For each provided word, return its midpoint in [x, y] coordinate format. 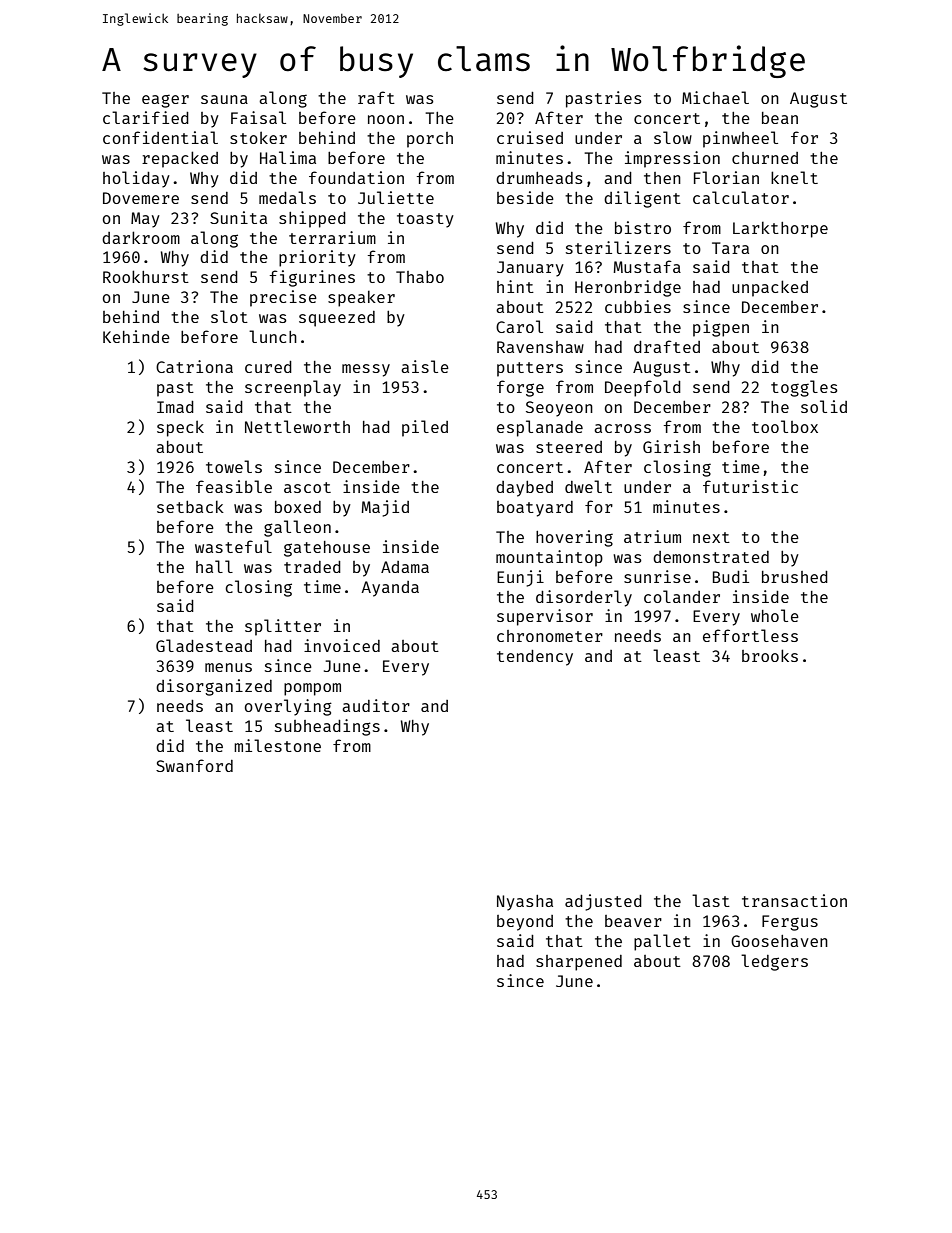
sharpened [579, 963]
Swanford [194, 765]
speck [180, 428]
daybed [524, 489]
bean [780, 118]
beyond [525, 923]
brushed [795, 577]
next [711, 537]
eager [165, 101]
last [711, 900]
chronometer [550, 636]
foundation [356, 177]
